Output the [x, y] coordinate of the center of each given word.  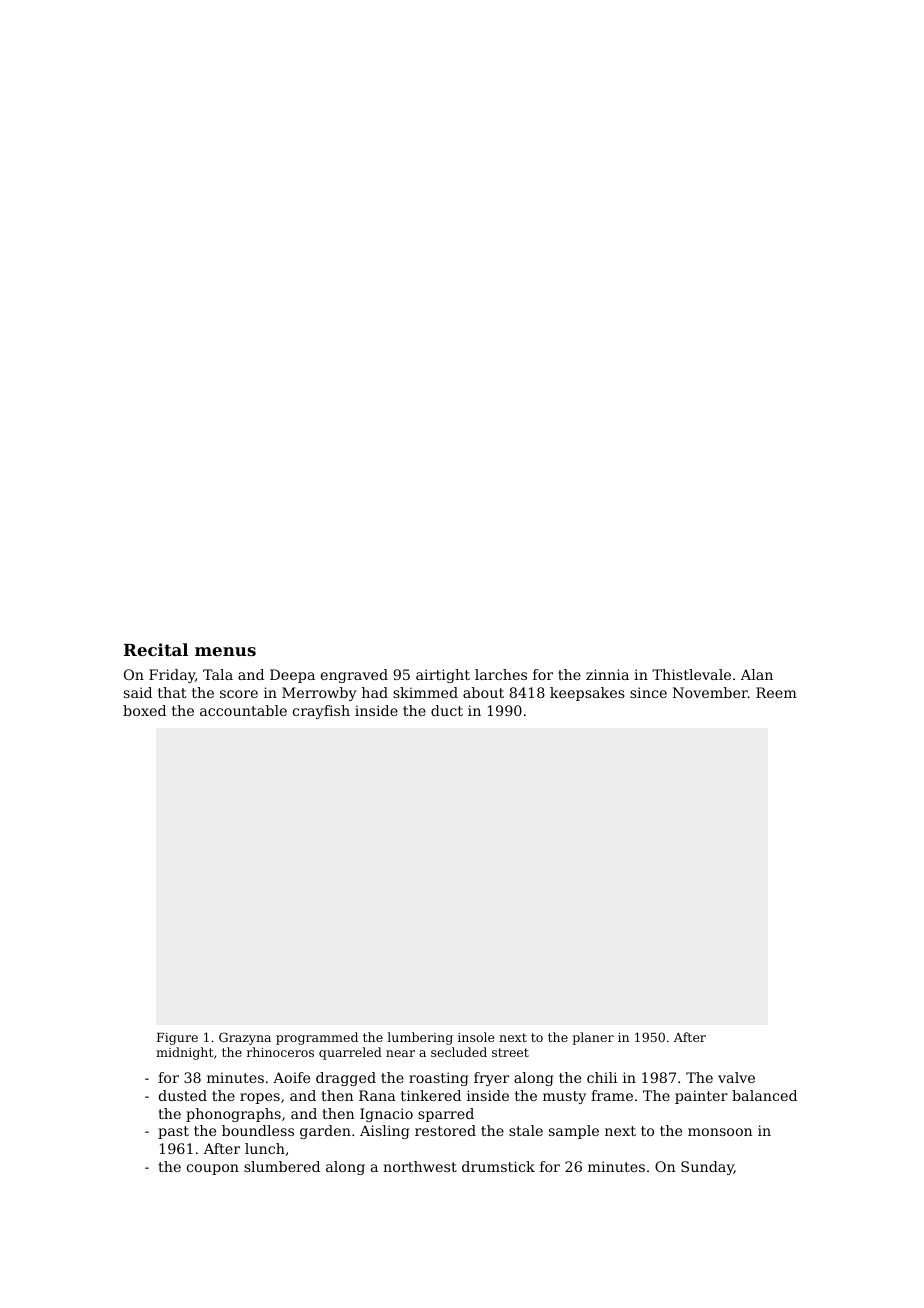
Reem [776, 692]
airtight [443, 676]
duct [447, 710]
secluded [459, 1052]
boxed [144, 710]
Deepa [292, 676]
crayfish [321, 712]
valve [736, 1077]
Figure [177, 1039]
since [648, 692]
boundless [258, 1130]
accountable [243, 710]
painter [701, 1097]
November [710, 692]
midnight [184, 1053]
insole [476, 1037]
